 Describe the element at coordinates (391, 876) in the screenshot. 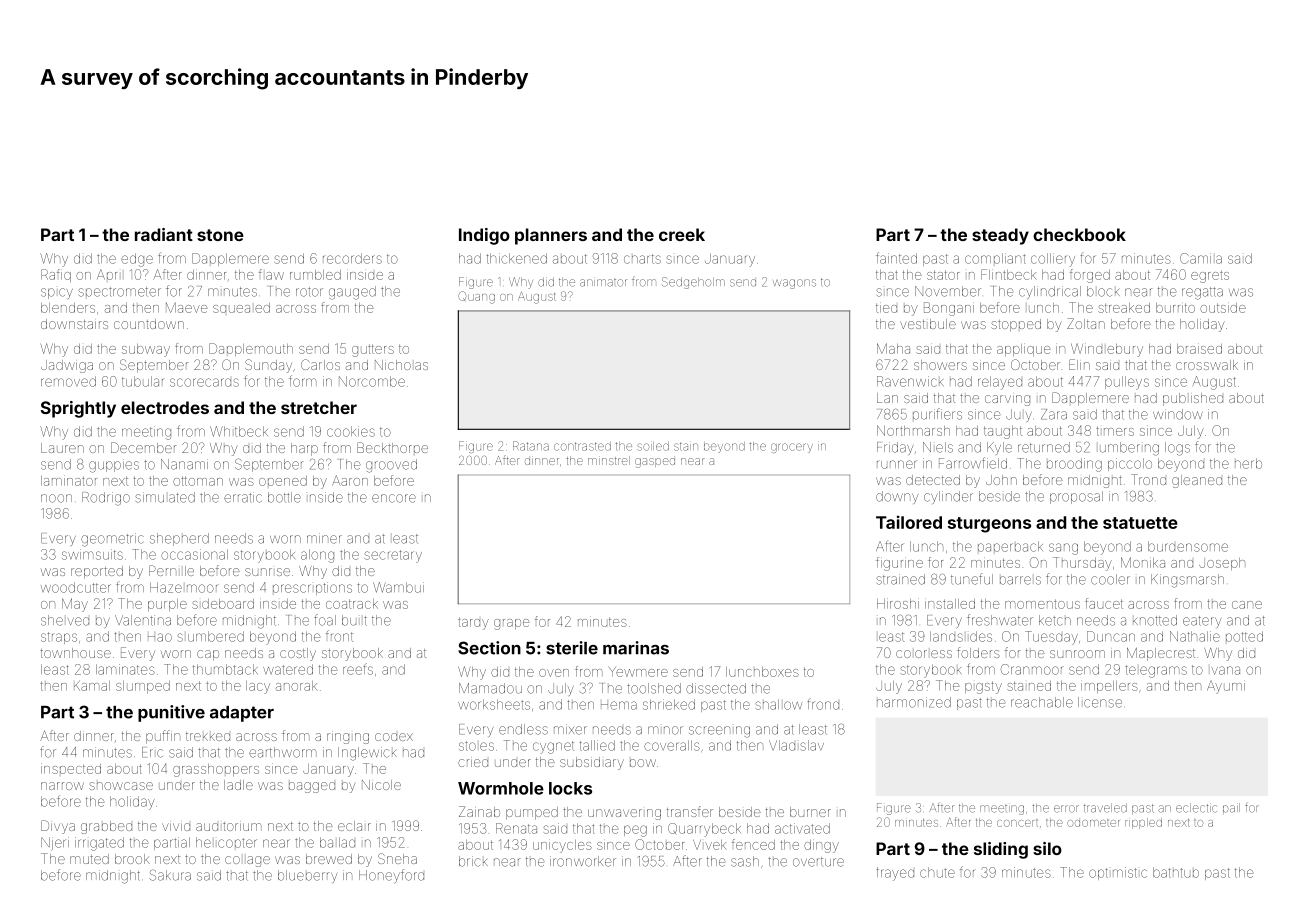

I see `Honeyford` at that location.
